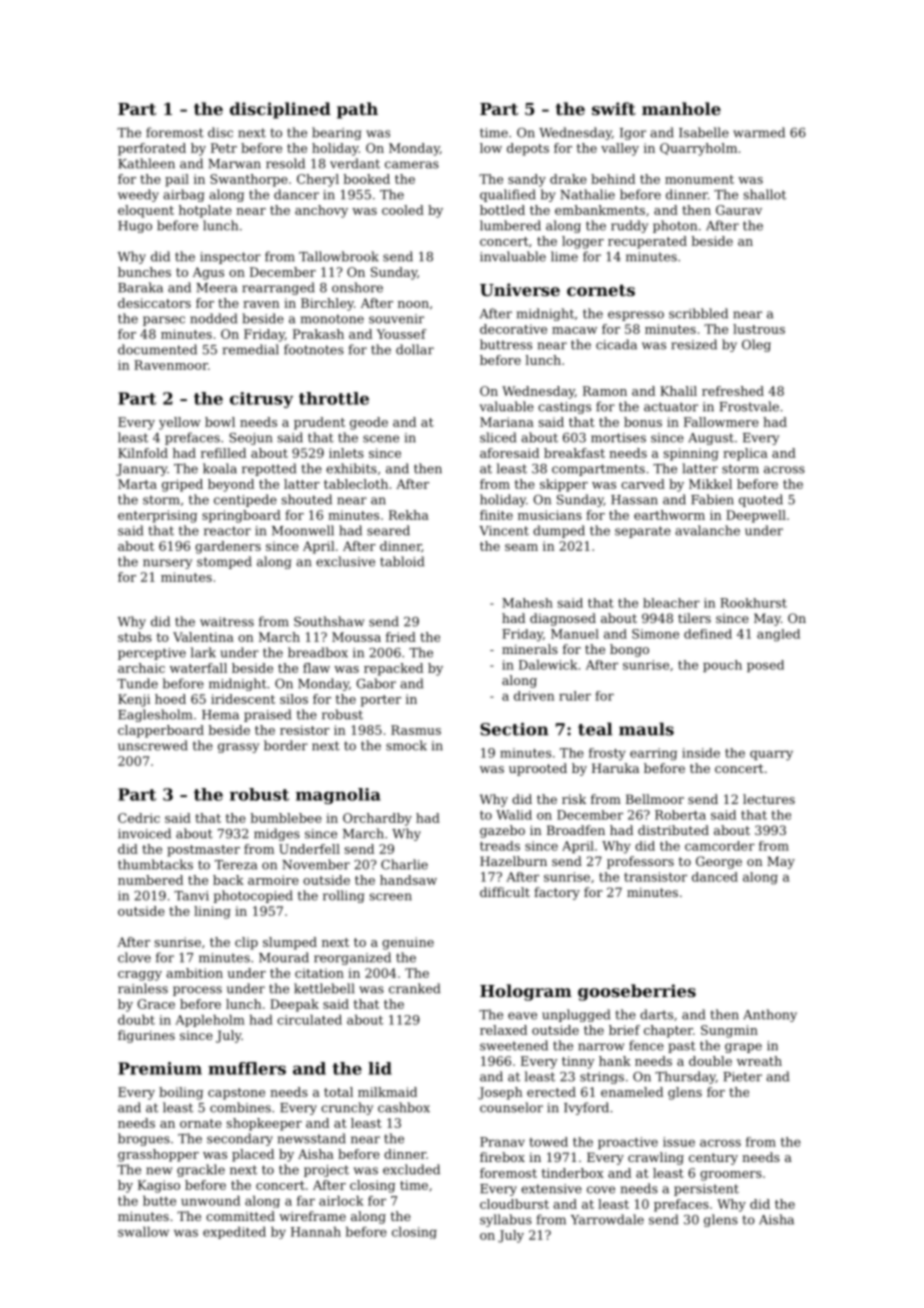 Image resolution: width=924 pixels, height=1308 pixels. I want to click on earthworm, so click(669, 515).
